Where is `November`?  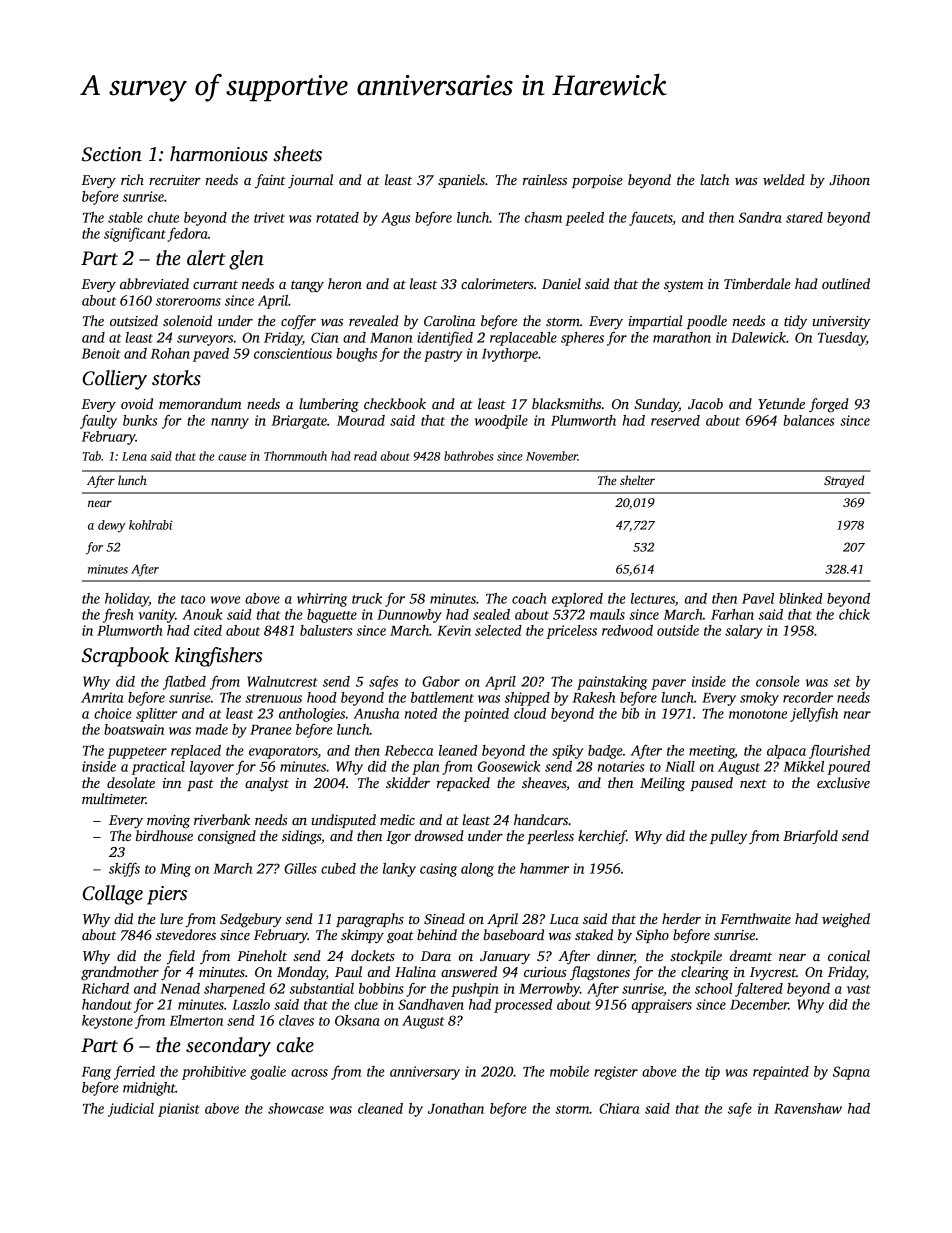
November is located at coordinates (552, 456).
